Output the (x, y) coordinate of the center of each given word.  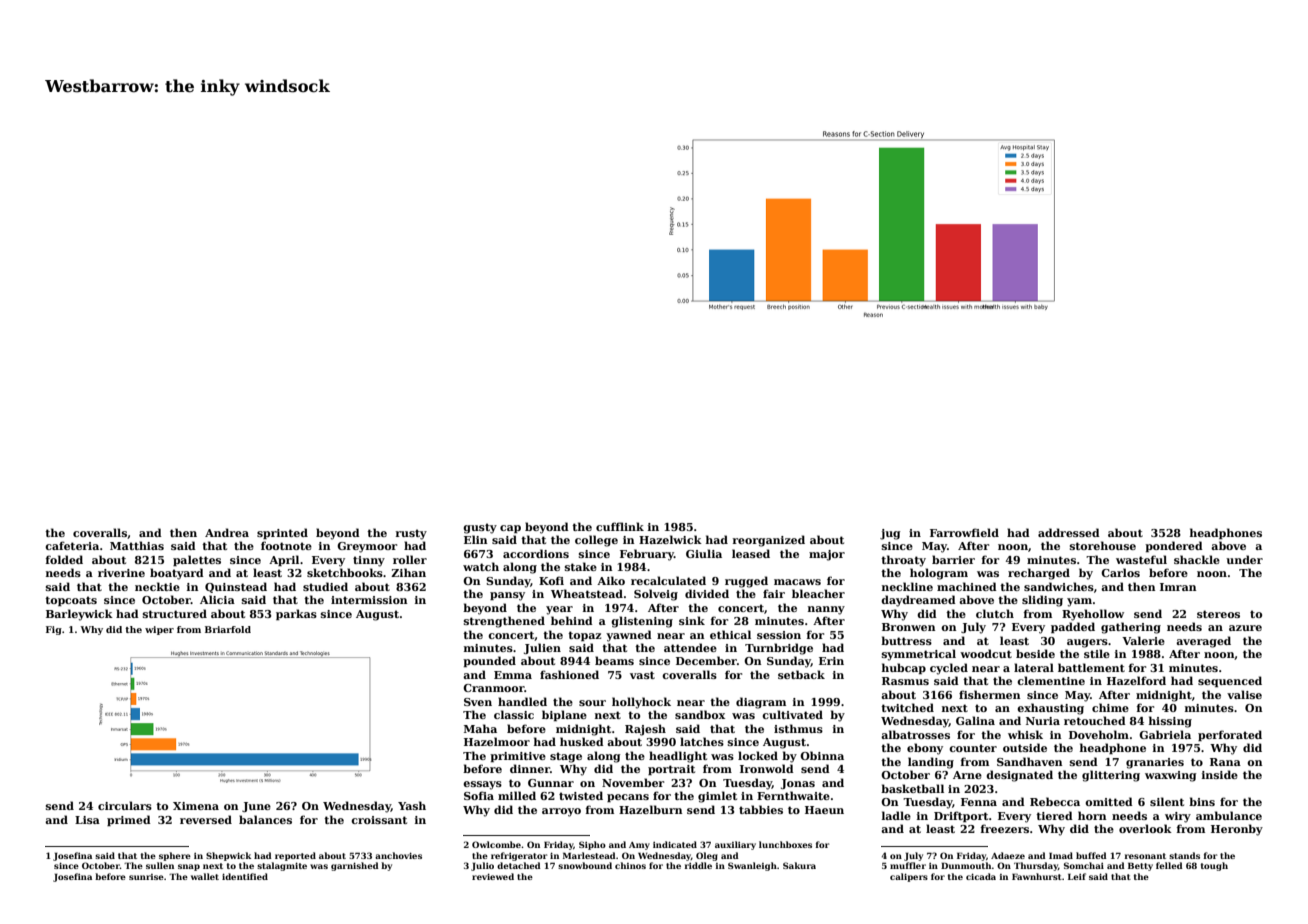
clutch (995, 613)
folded (64, 559)
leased (751, 553)
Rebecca (1055, 801)
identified (245, 876)
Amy (639, 846)
